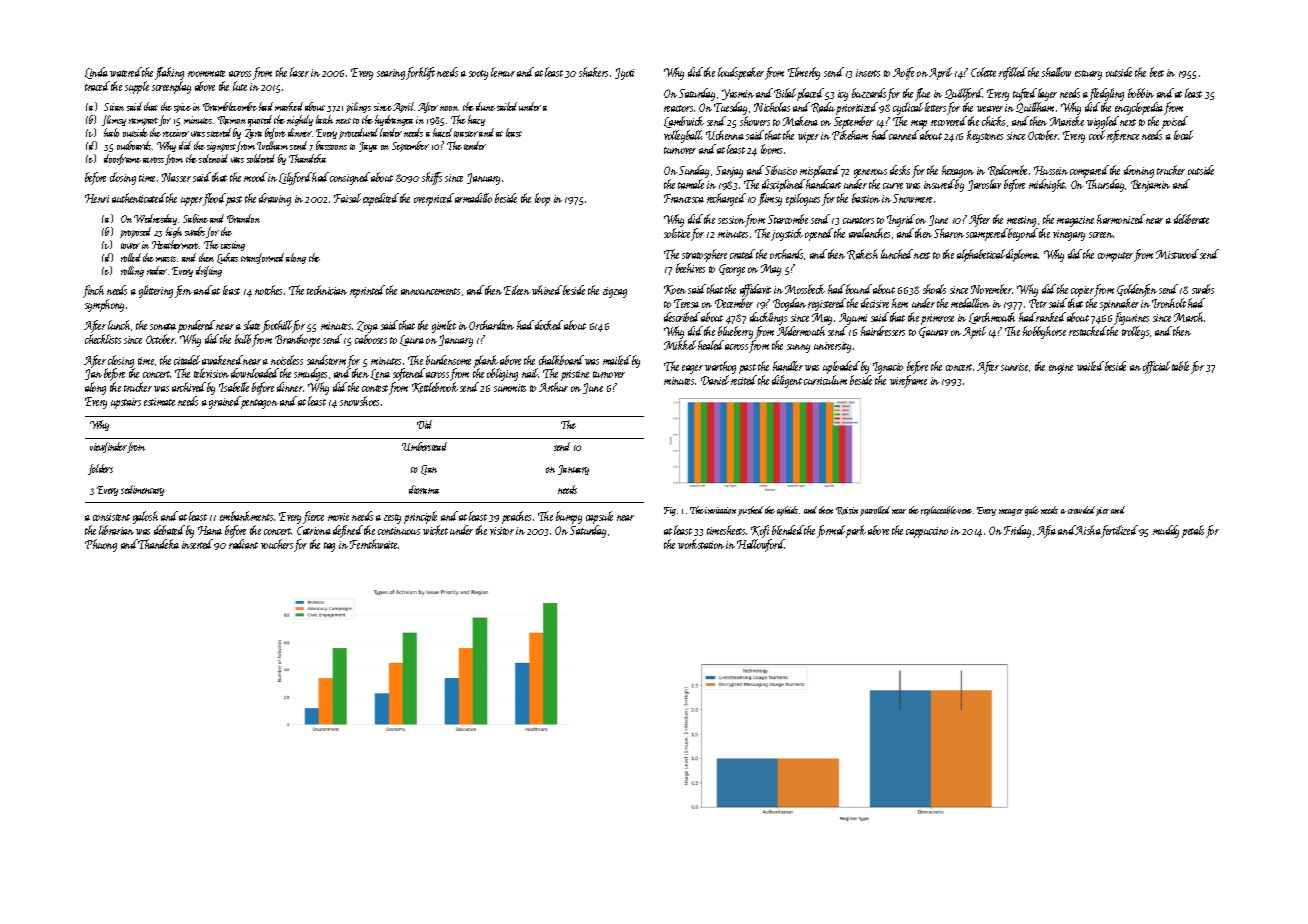 Image resolution: width=1308 pixels, height=924 pixels. I want to click on hexagon, so click(958, 171).
